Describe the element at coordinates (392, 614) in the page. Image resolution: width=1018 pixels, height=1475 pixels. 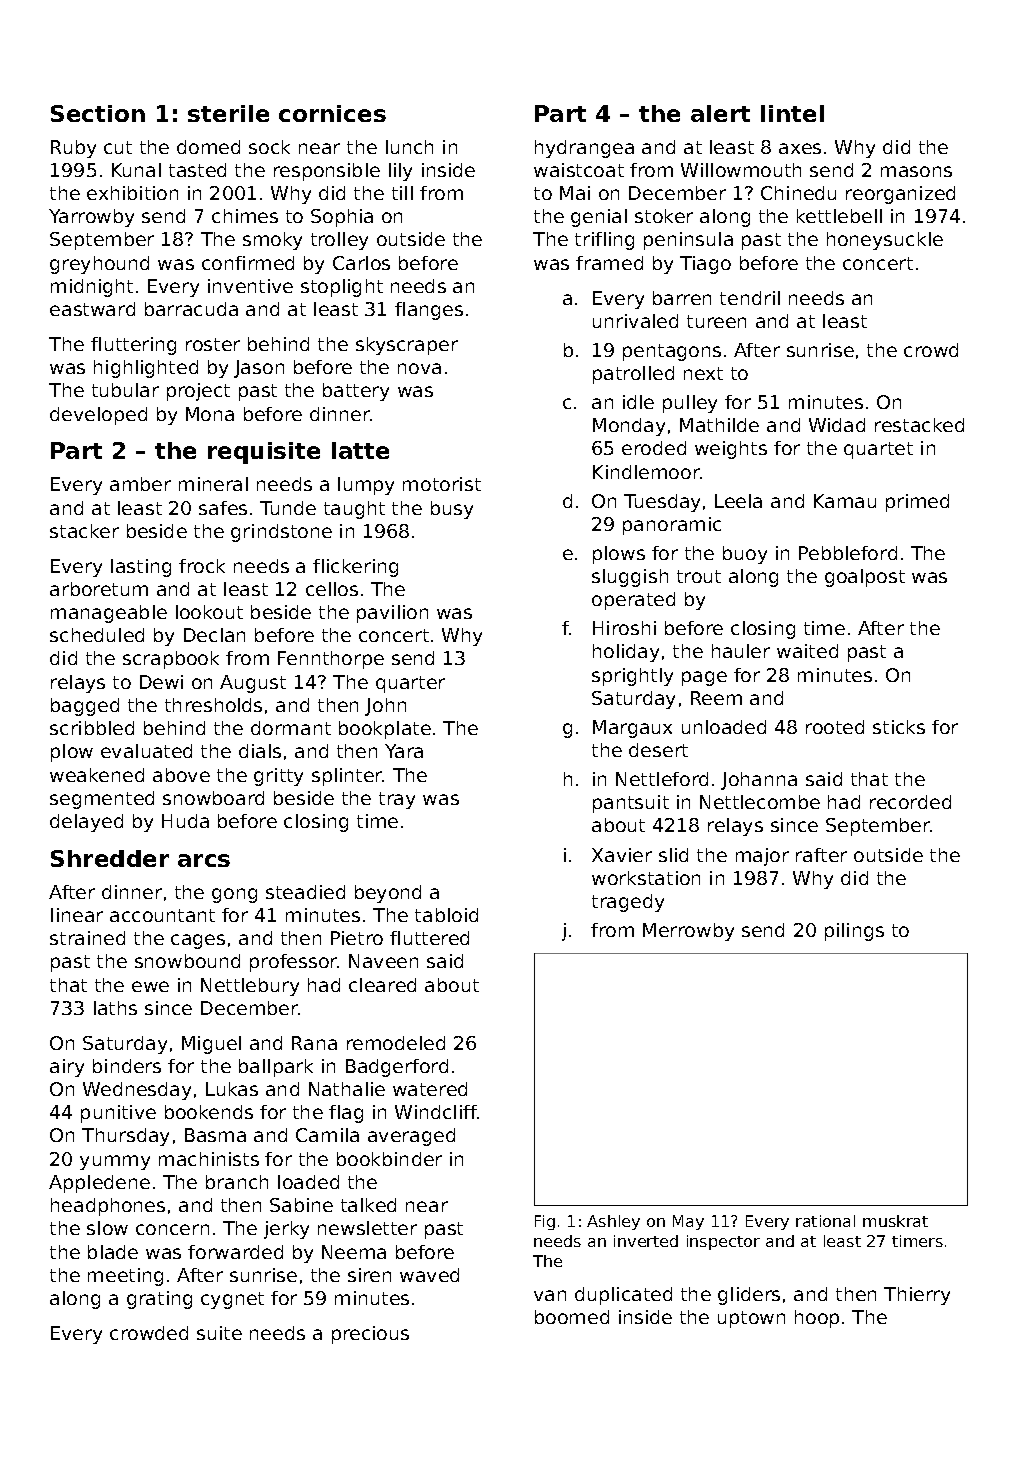
I see `pavilion` at that location.
